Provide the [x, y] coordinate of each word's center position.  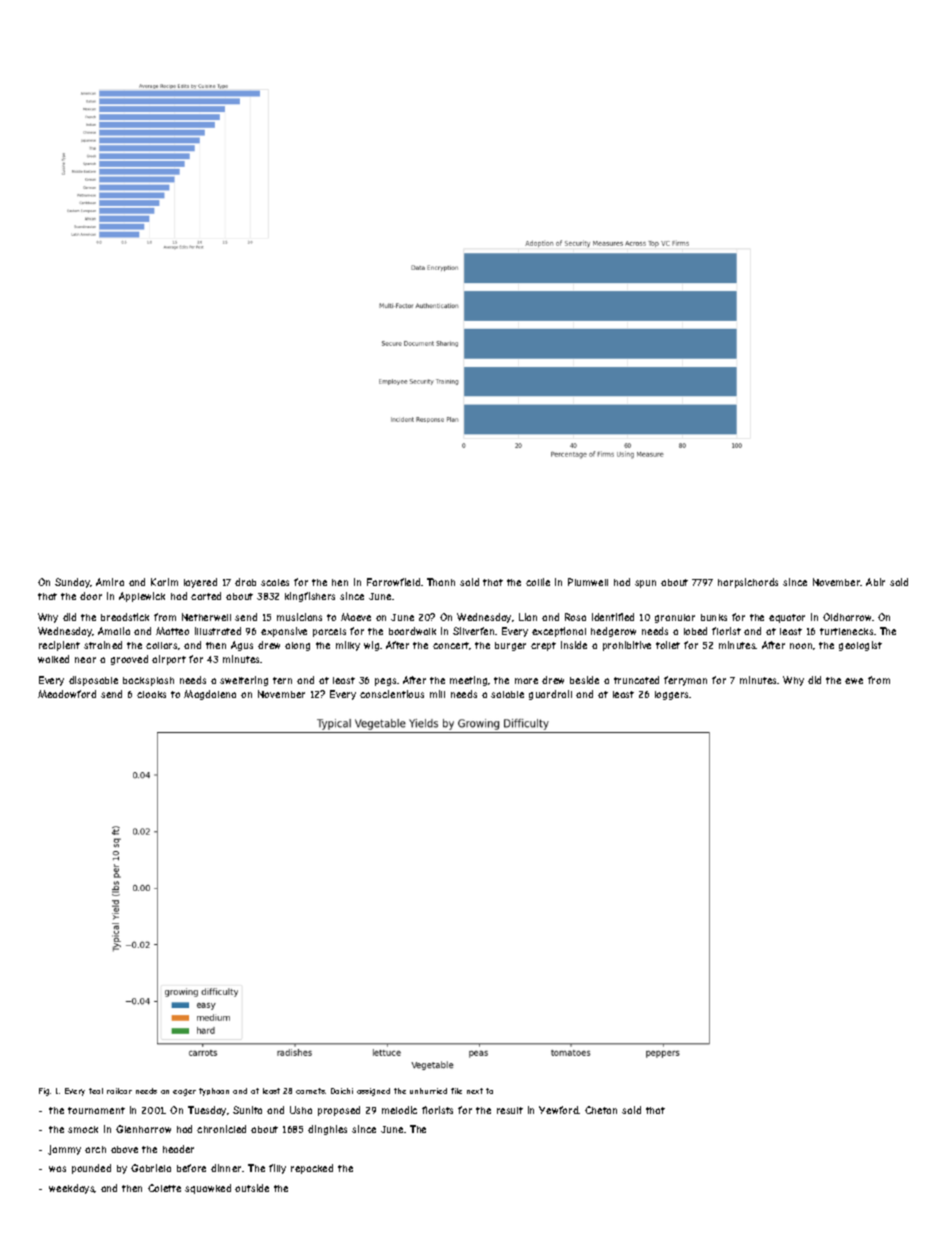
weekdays [72, 1189]
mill [437, 694]
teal [96, 1091]
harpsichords [748, 583]
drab [245, 582]
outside [252, 1188]
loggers [672, 695]
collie [538, 582]
